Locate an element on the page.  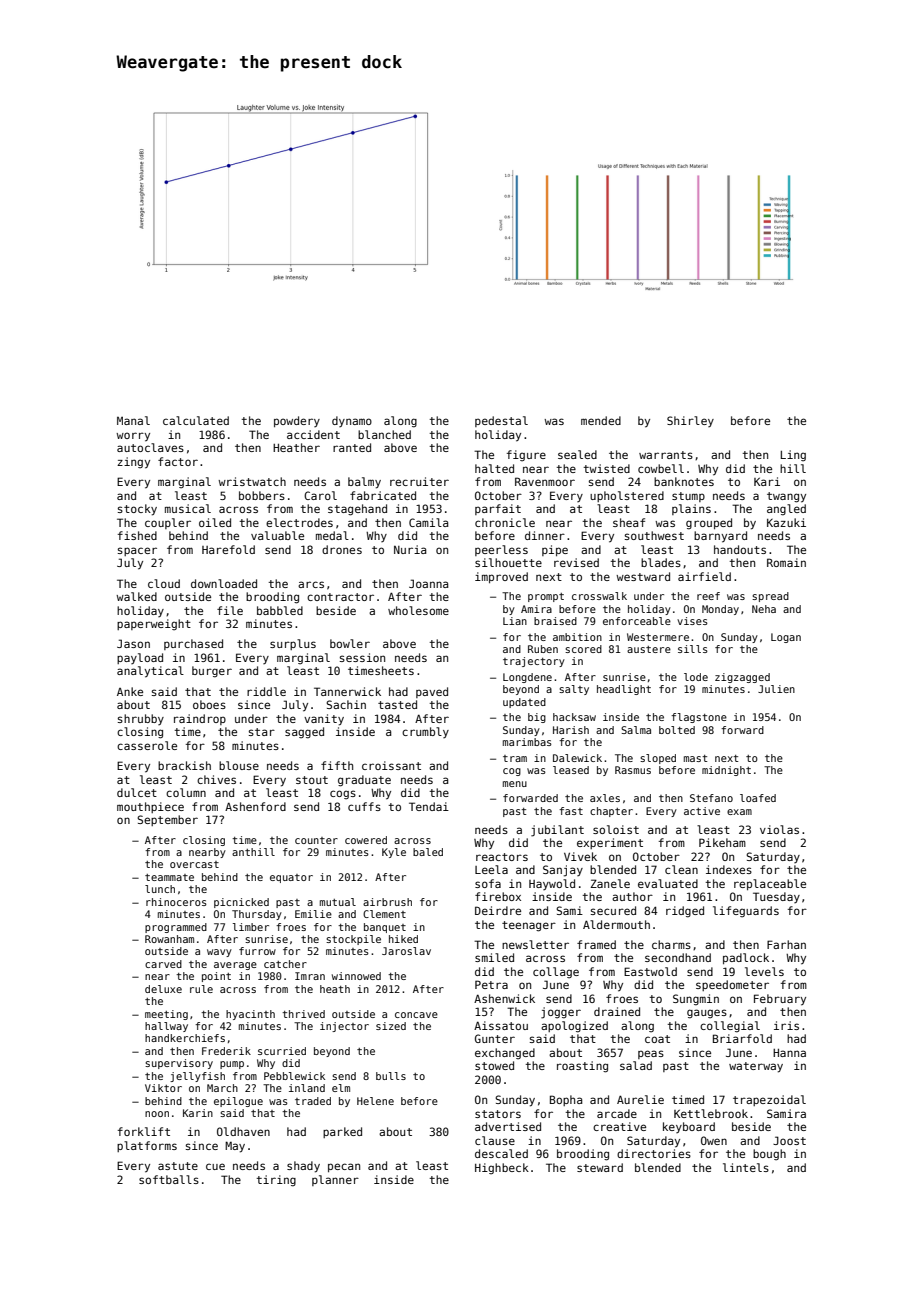
Carol is located at coordinates (320, 495).
